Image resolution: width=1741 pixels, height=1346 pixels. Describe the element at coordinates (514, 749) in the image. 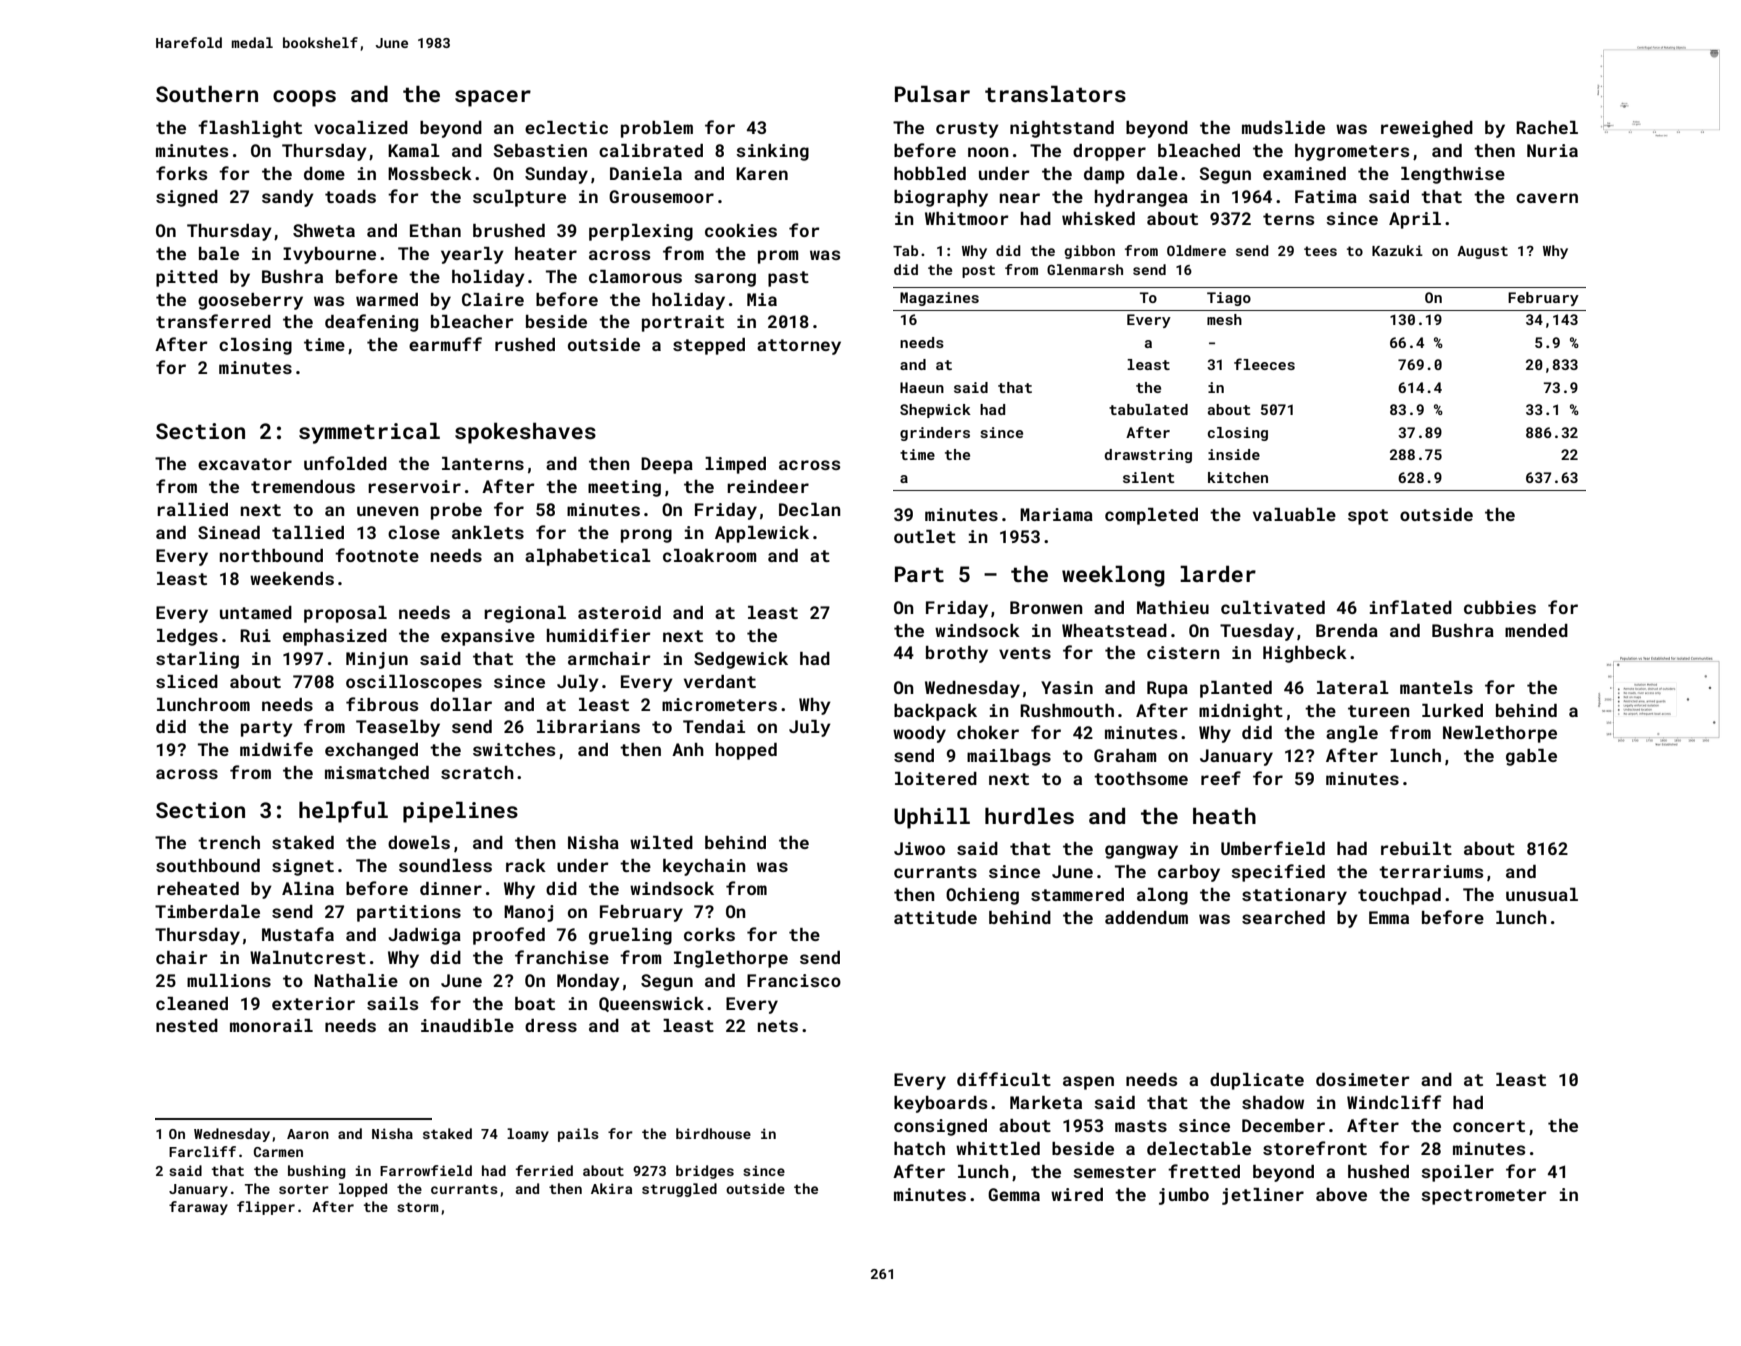

I see `switches` at that location.
